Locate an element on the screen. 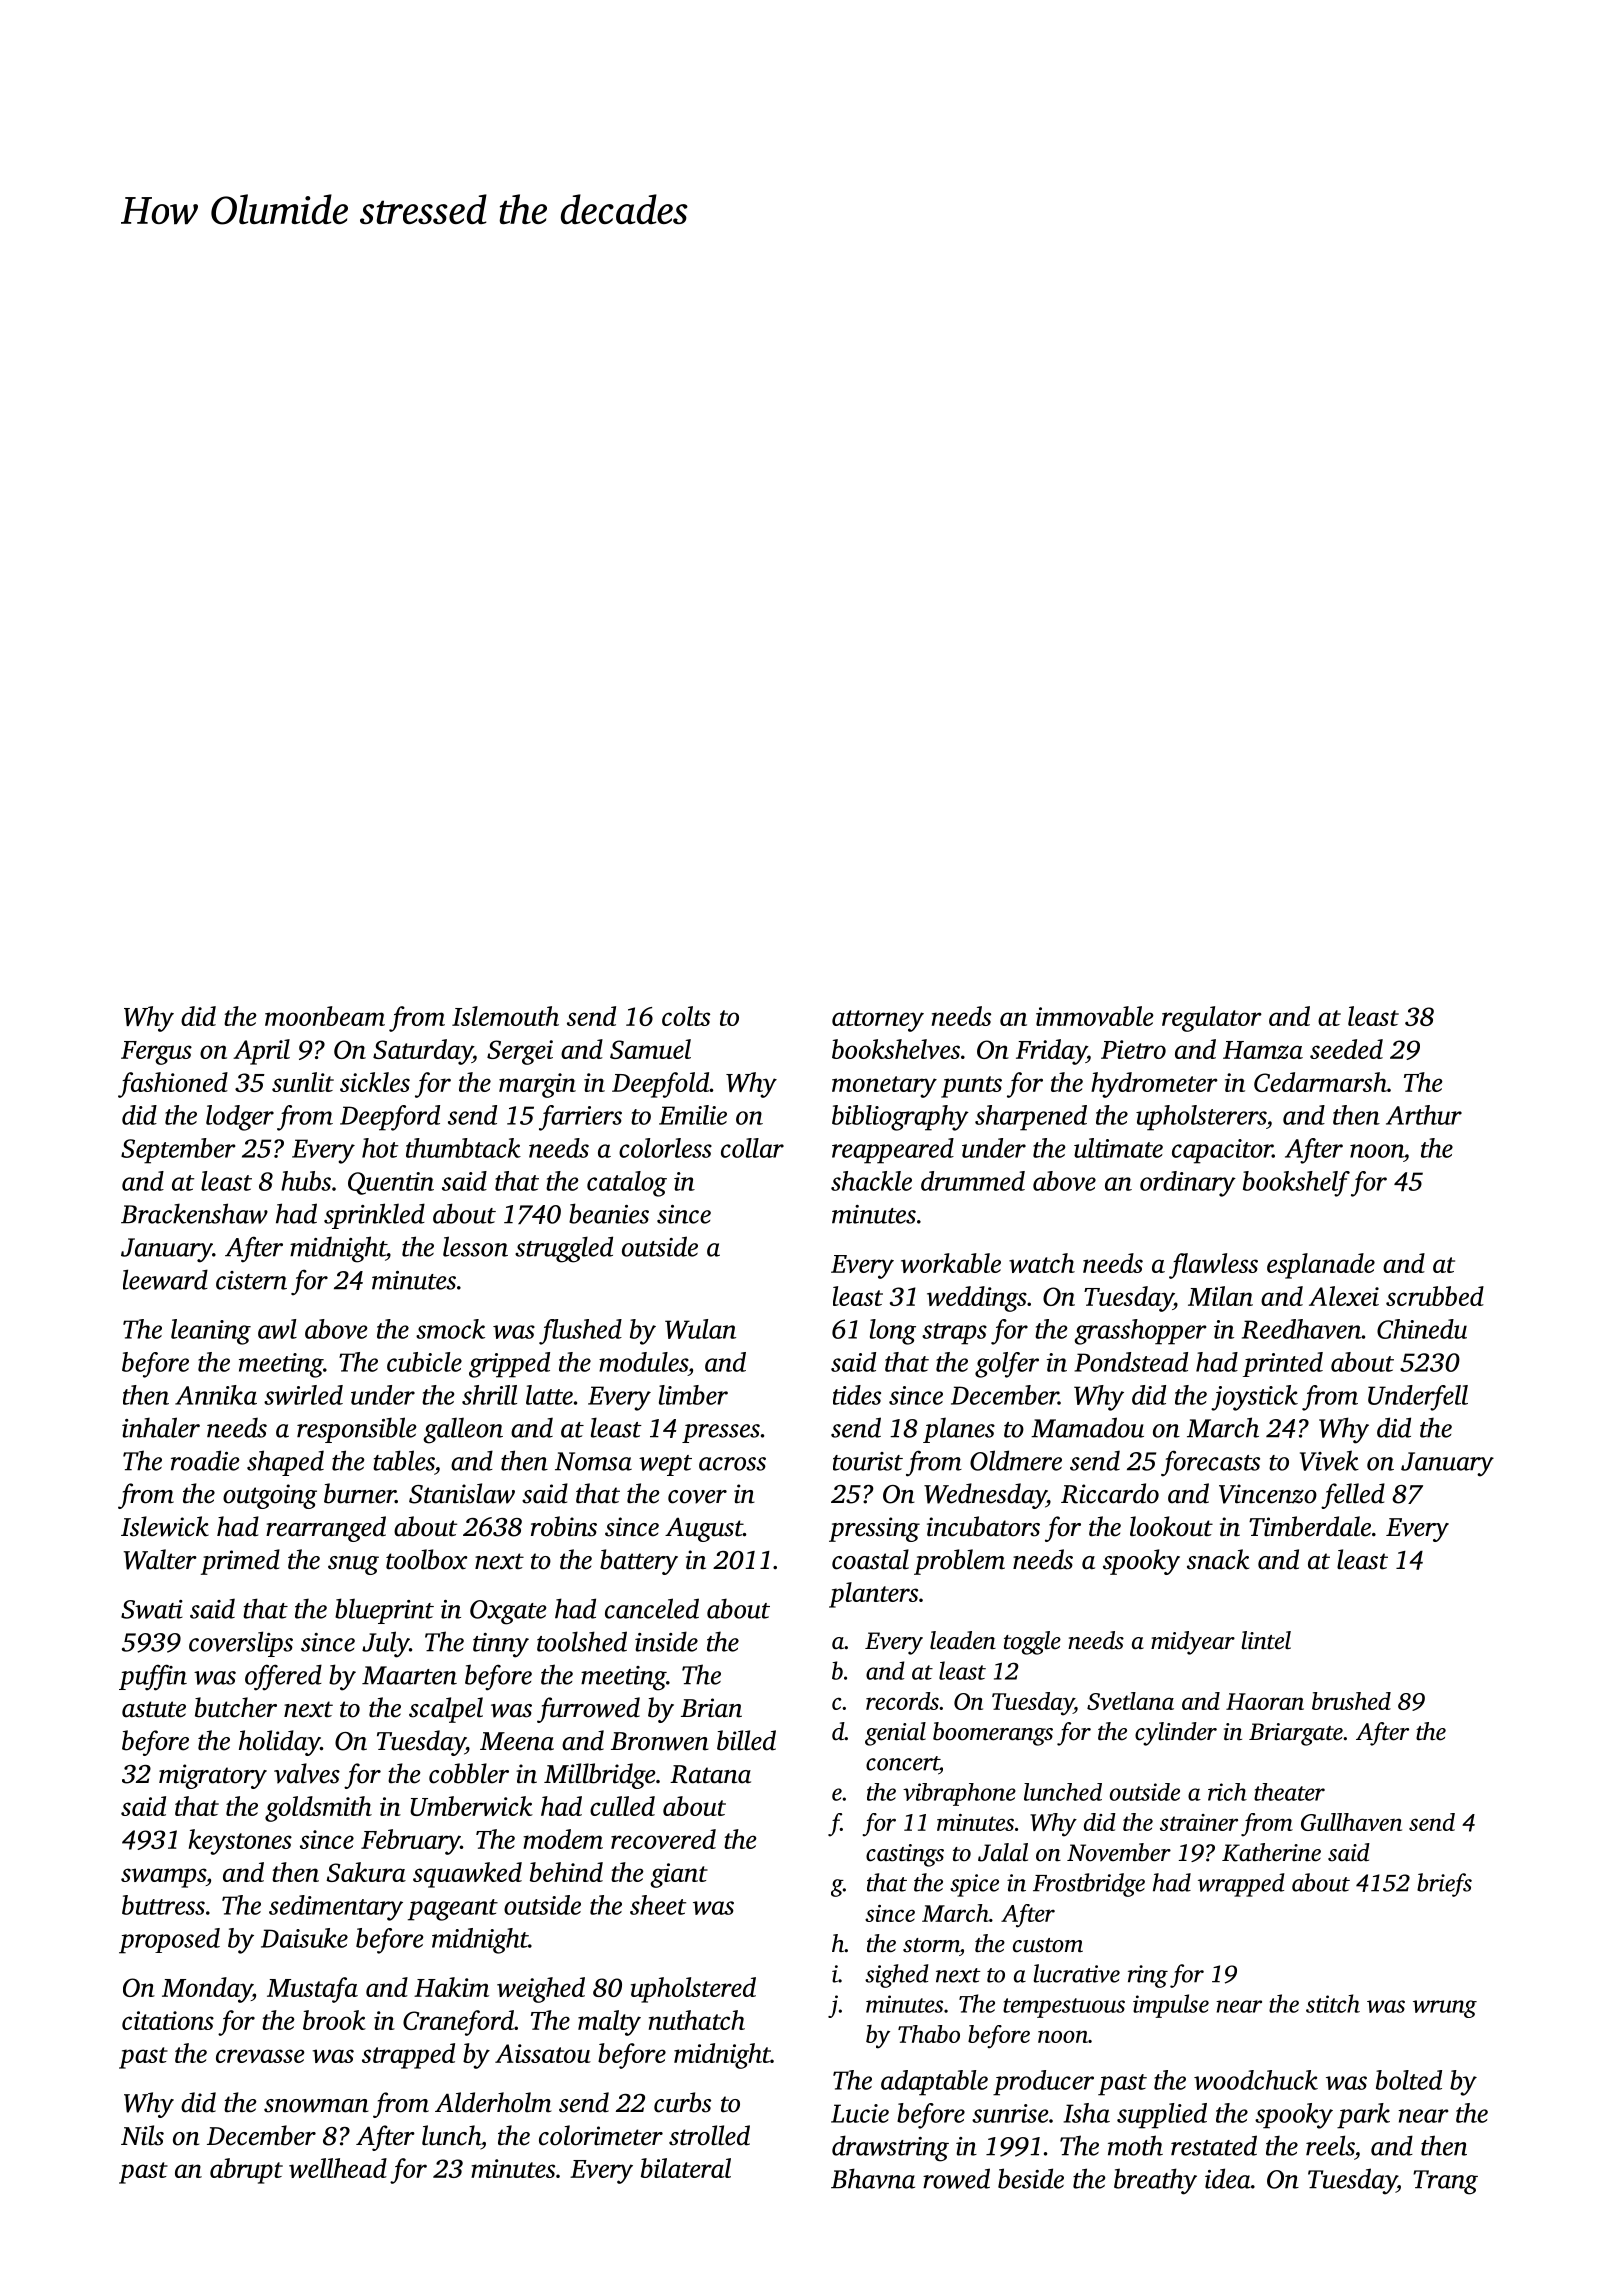 The width and height of the screenshot is (1620, 2292). July is located at coordinates (385, 1644).
